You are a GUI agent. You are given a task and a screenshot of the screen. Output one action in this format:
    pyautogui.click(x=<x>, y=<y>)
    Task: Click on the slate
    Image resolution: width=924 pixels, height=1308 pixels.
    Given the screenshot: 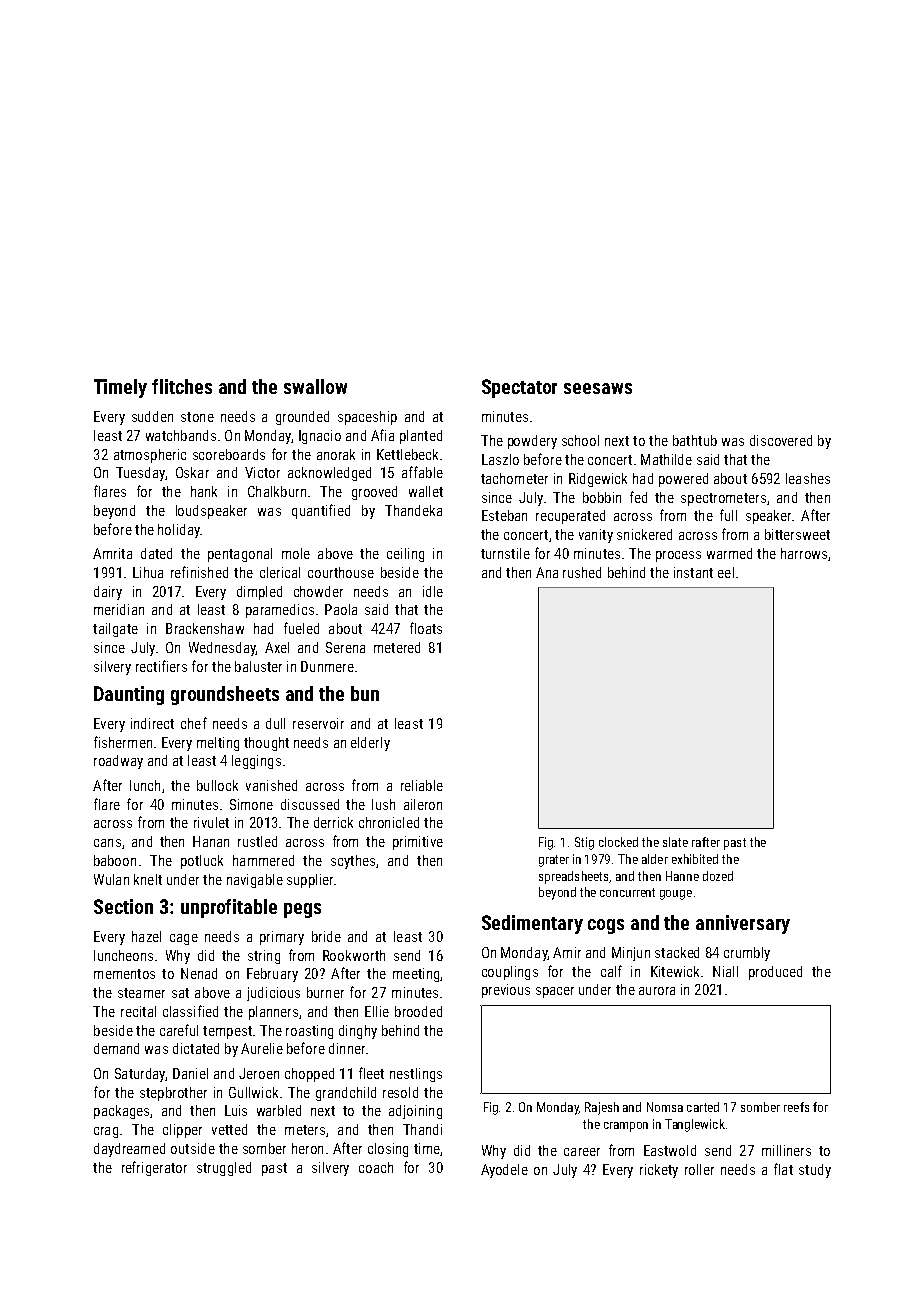 What is the action you would take?
    pyautogui.click(x=675, y=842)
